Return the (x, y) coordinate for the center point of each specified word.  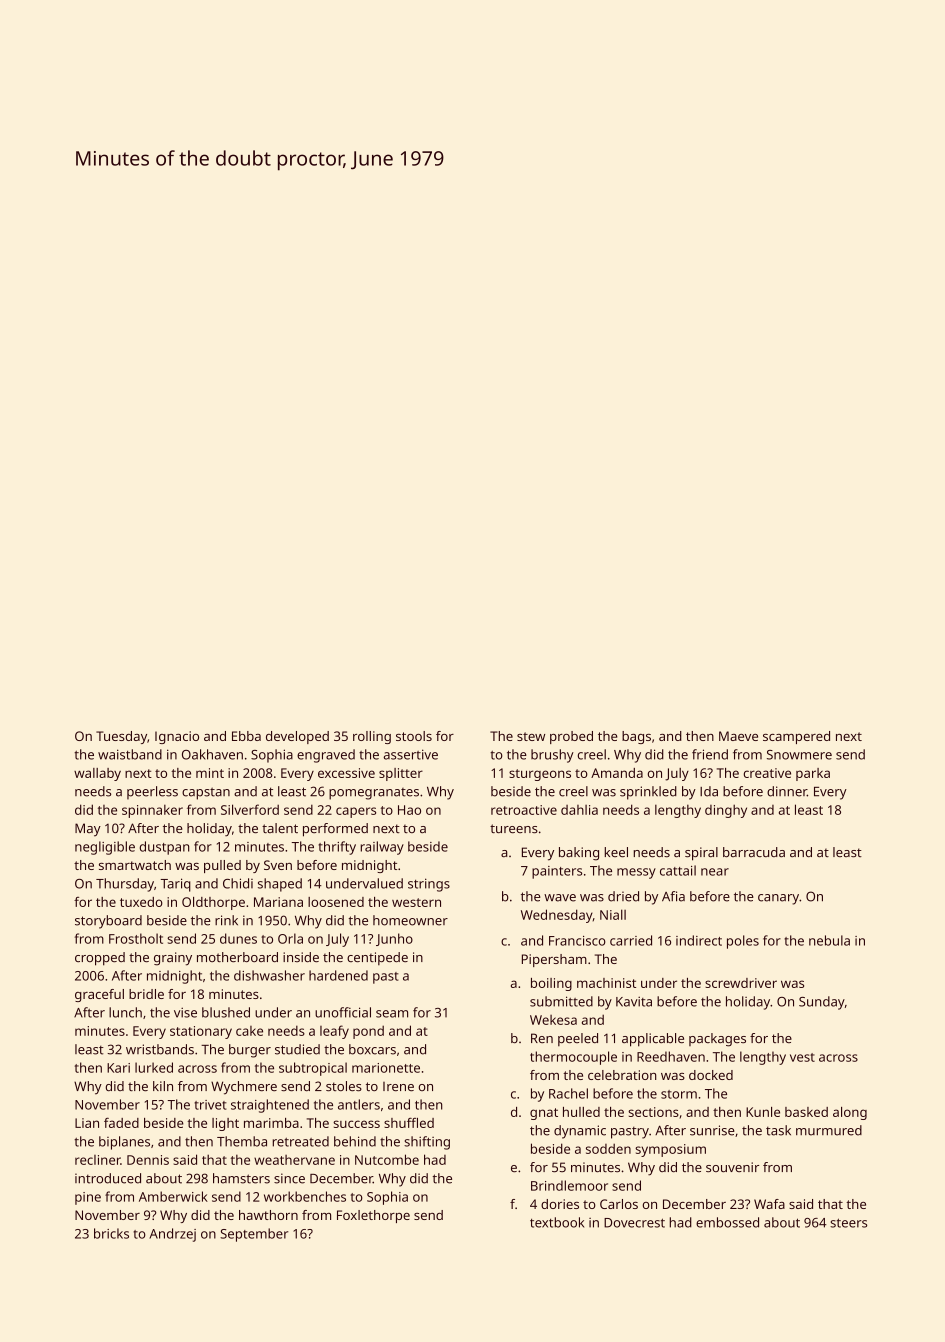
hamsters (241, 1178)
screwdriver (741, 983)
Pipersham (554, 960)
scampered (796, 737)
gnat (544, 1114)
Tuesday (121, 737)
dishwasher (269, 975)
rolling (372, 737)
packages (717, 1040)
